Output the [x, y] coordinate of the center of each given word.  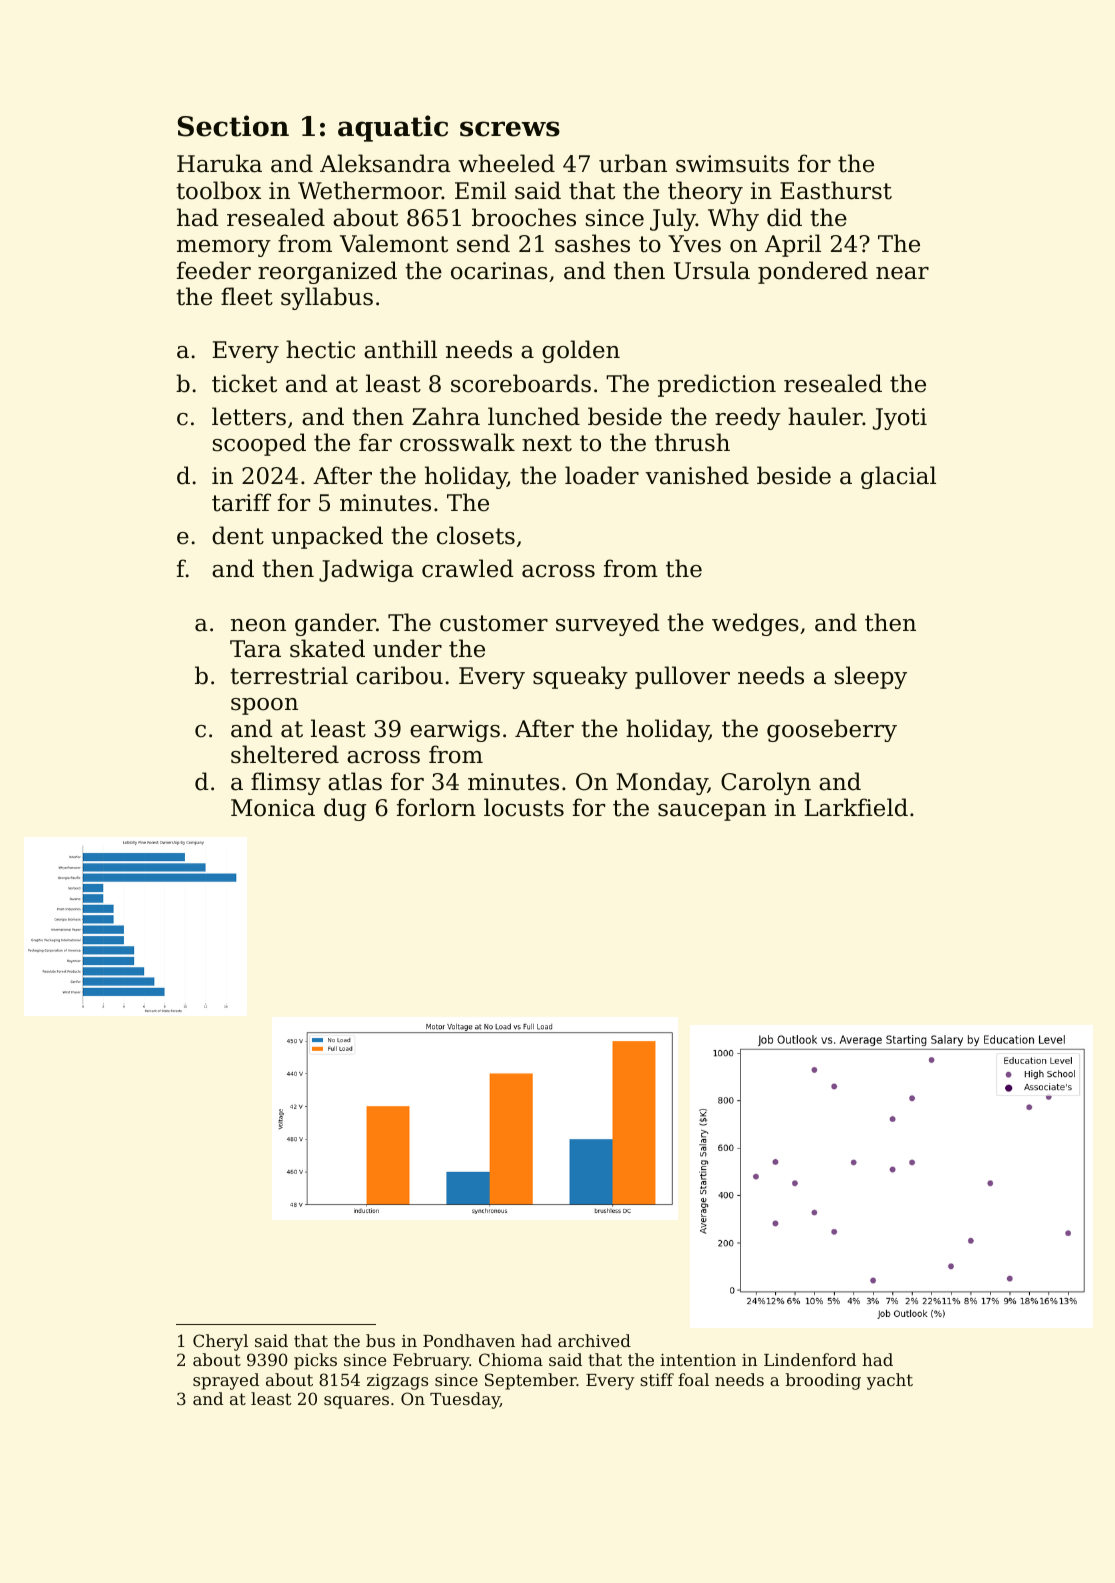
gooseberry [832, 730]
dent [238, 535]
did [784, 217]
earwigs [455, 731]
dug [345, 809]
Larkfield [856, 807]
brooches [524, 217]
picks [315, 1361]
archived [594, 1340]
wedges [755, 624]
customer [494, 623]
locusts [524, 807]
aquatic [393, 128]
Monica [273, 808]
